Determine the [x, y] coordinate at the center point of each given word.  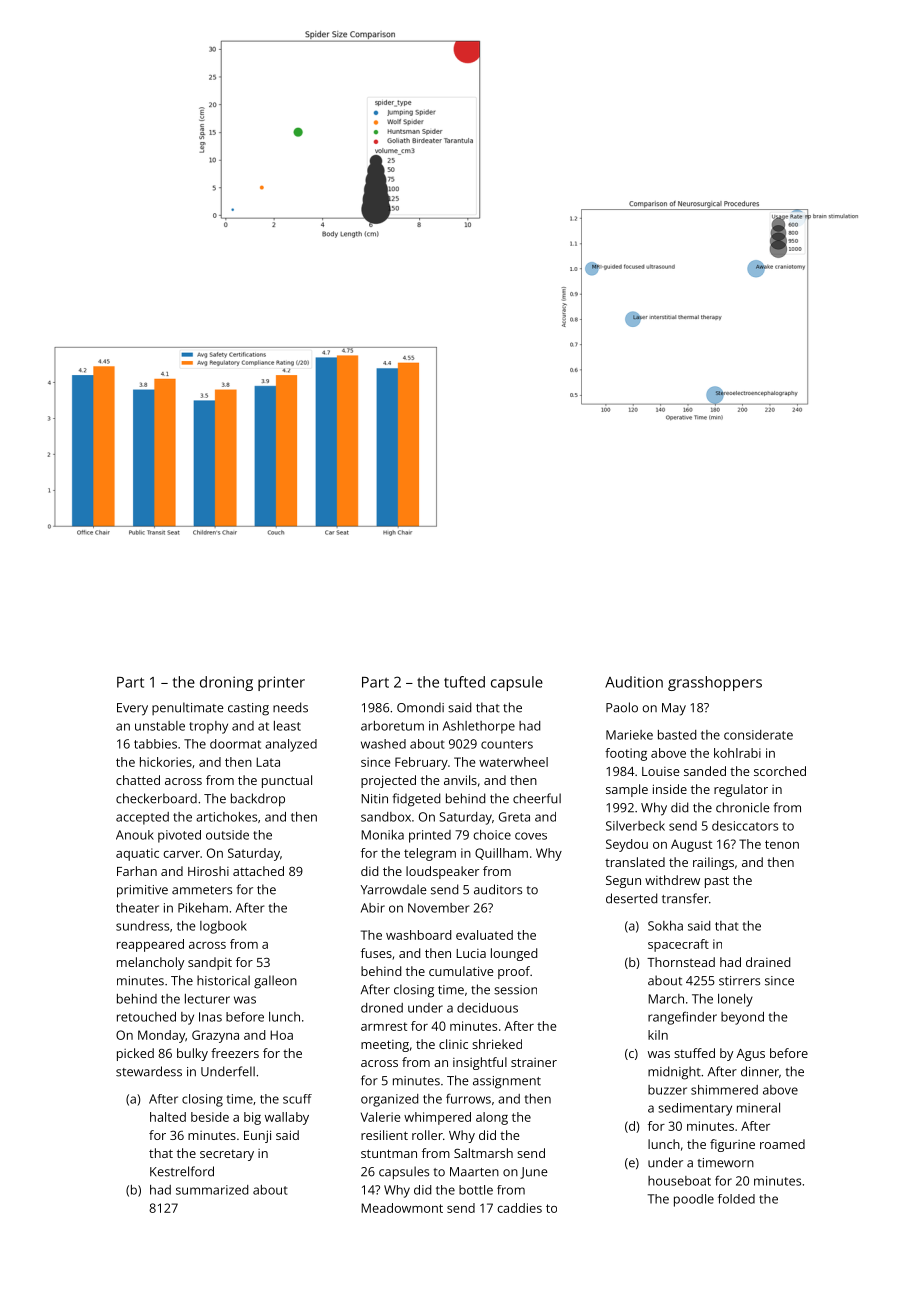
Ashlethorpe [479, 727]
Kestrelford [182, 1171]
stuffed [694, 1053]
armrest [384, 1026]
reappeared [150, 945]
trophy [208, 727]
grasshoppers [715, 683]
